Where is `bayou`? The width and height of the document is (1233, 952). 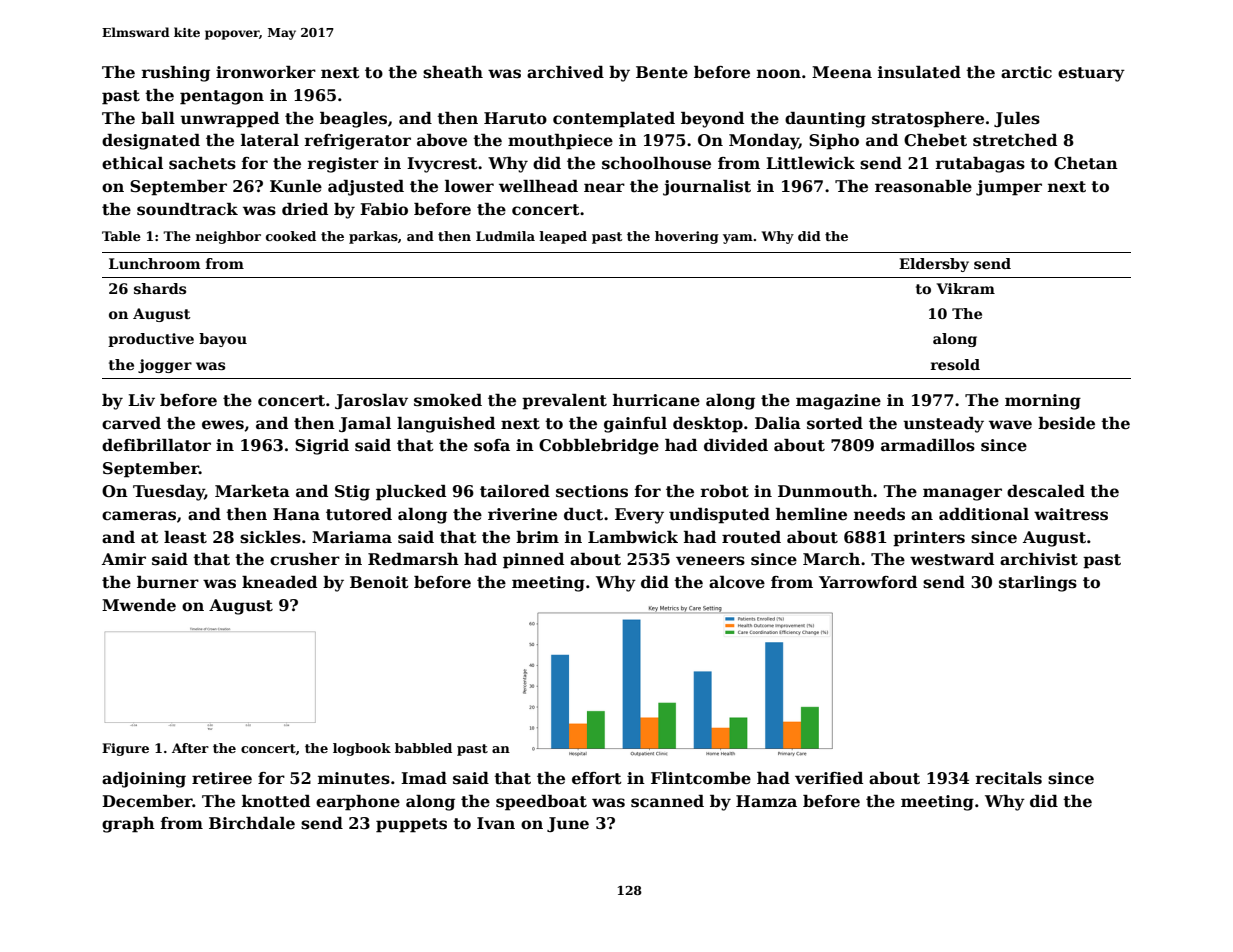
bayou is located at coordinates (223, 340).
